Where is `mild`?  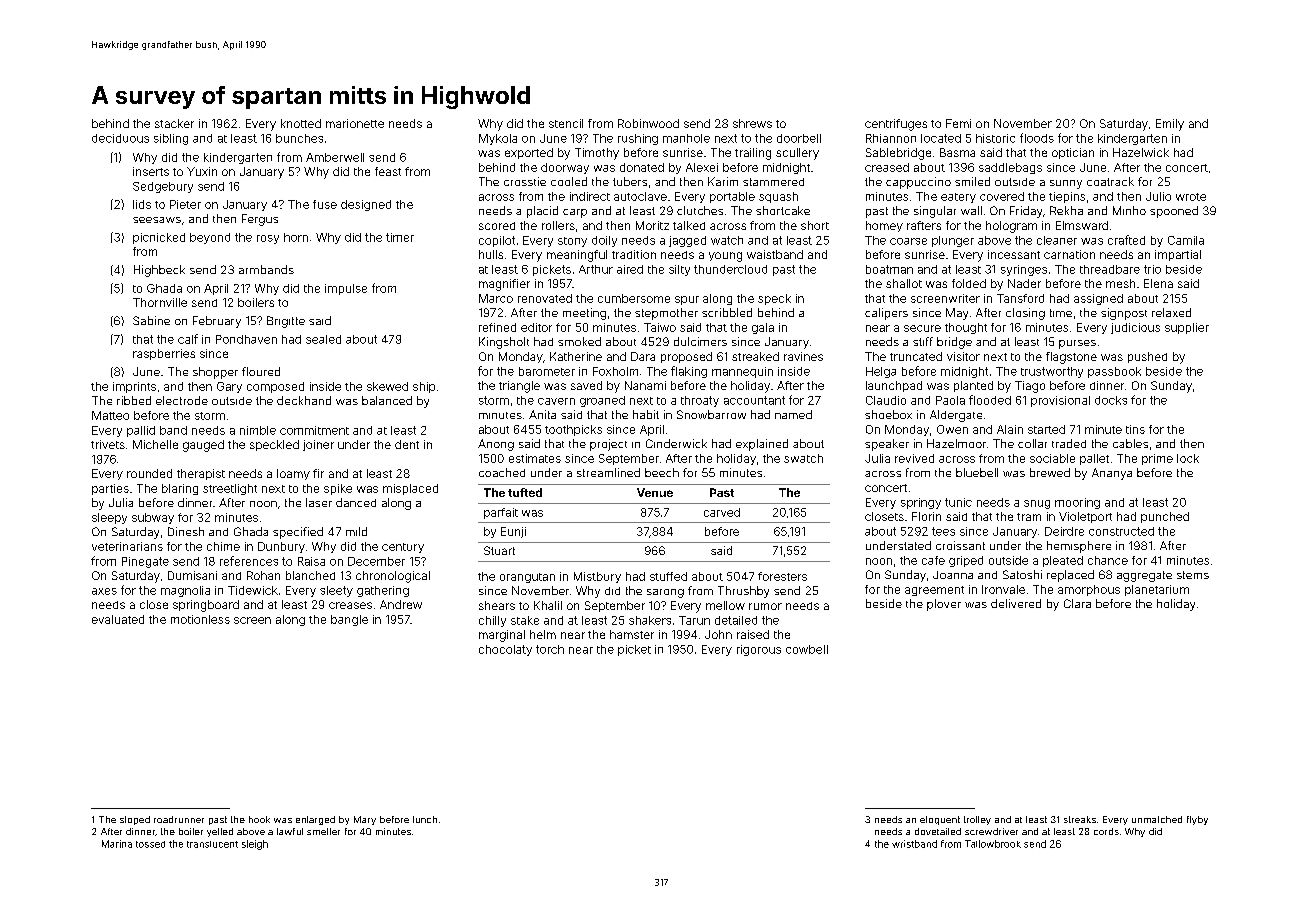
mild is located at coordinates (356, 531).
